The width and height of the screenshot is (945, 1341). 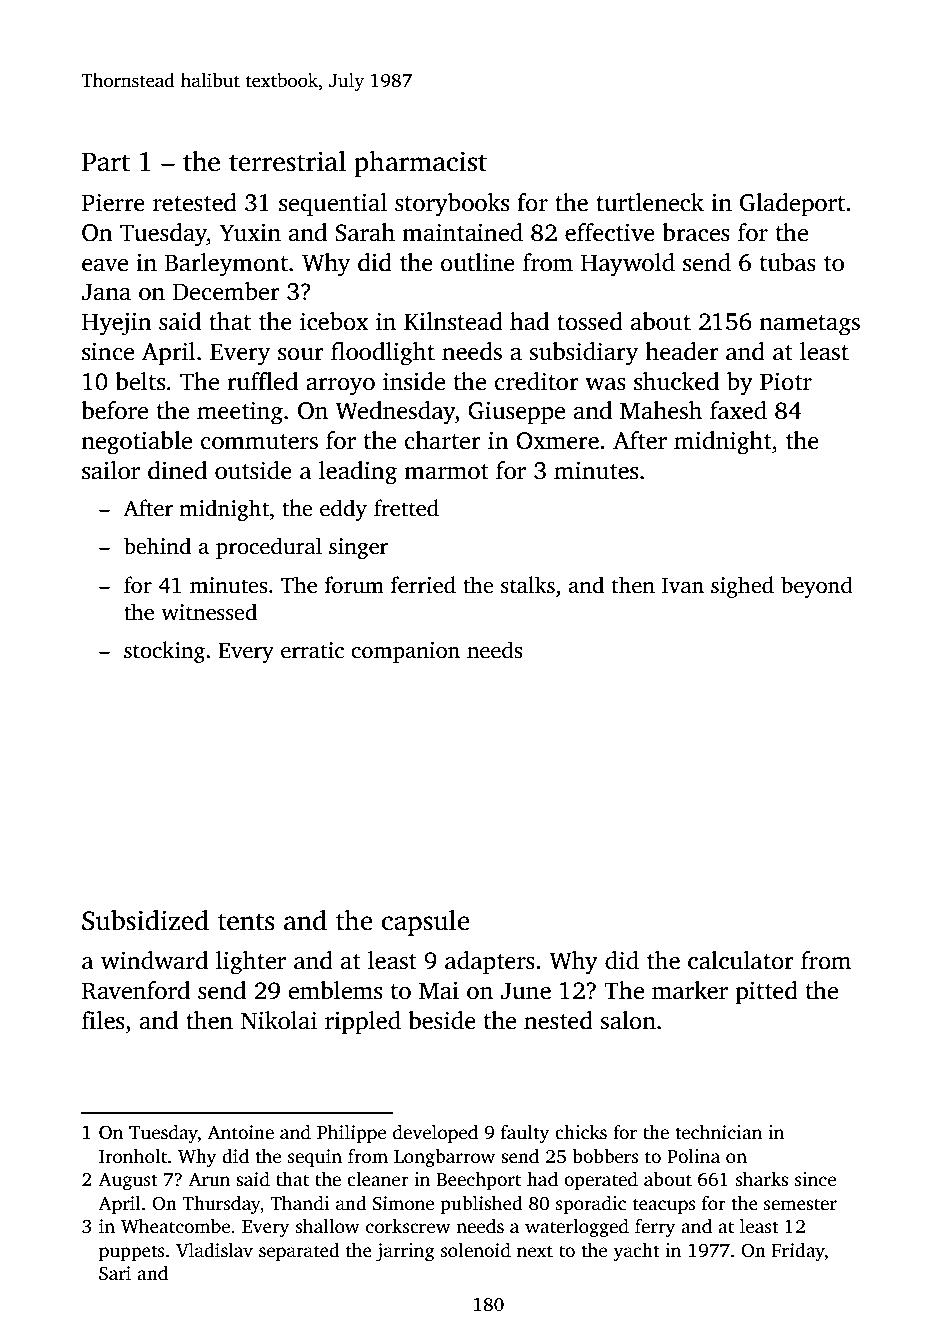 I want to click on terrestrial, so click(x=287, y=161).
